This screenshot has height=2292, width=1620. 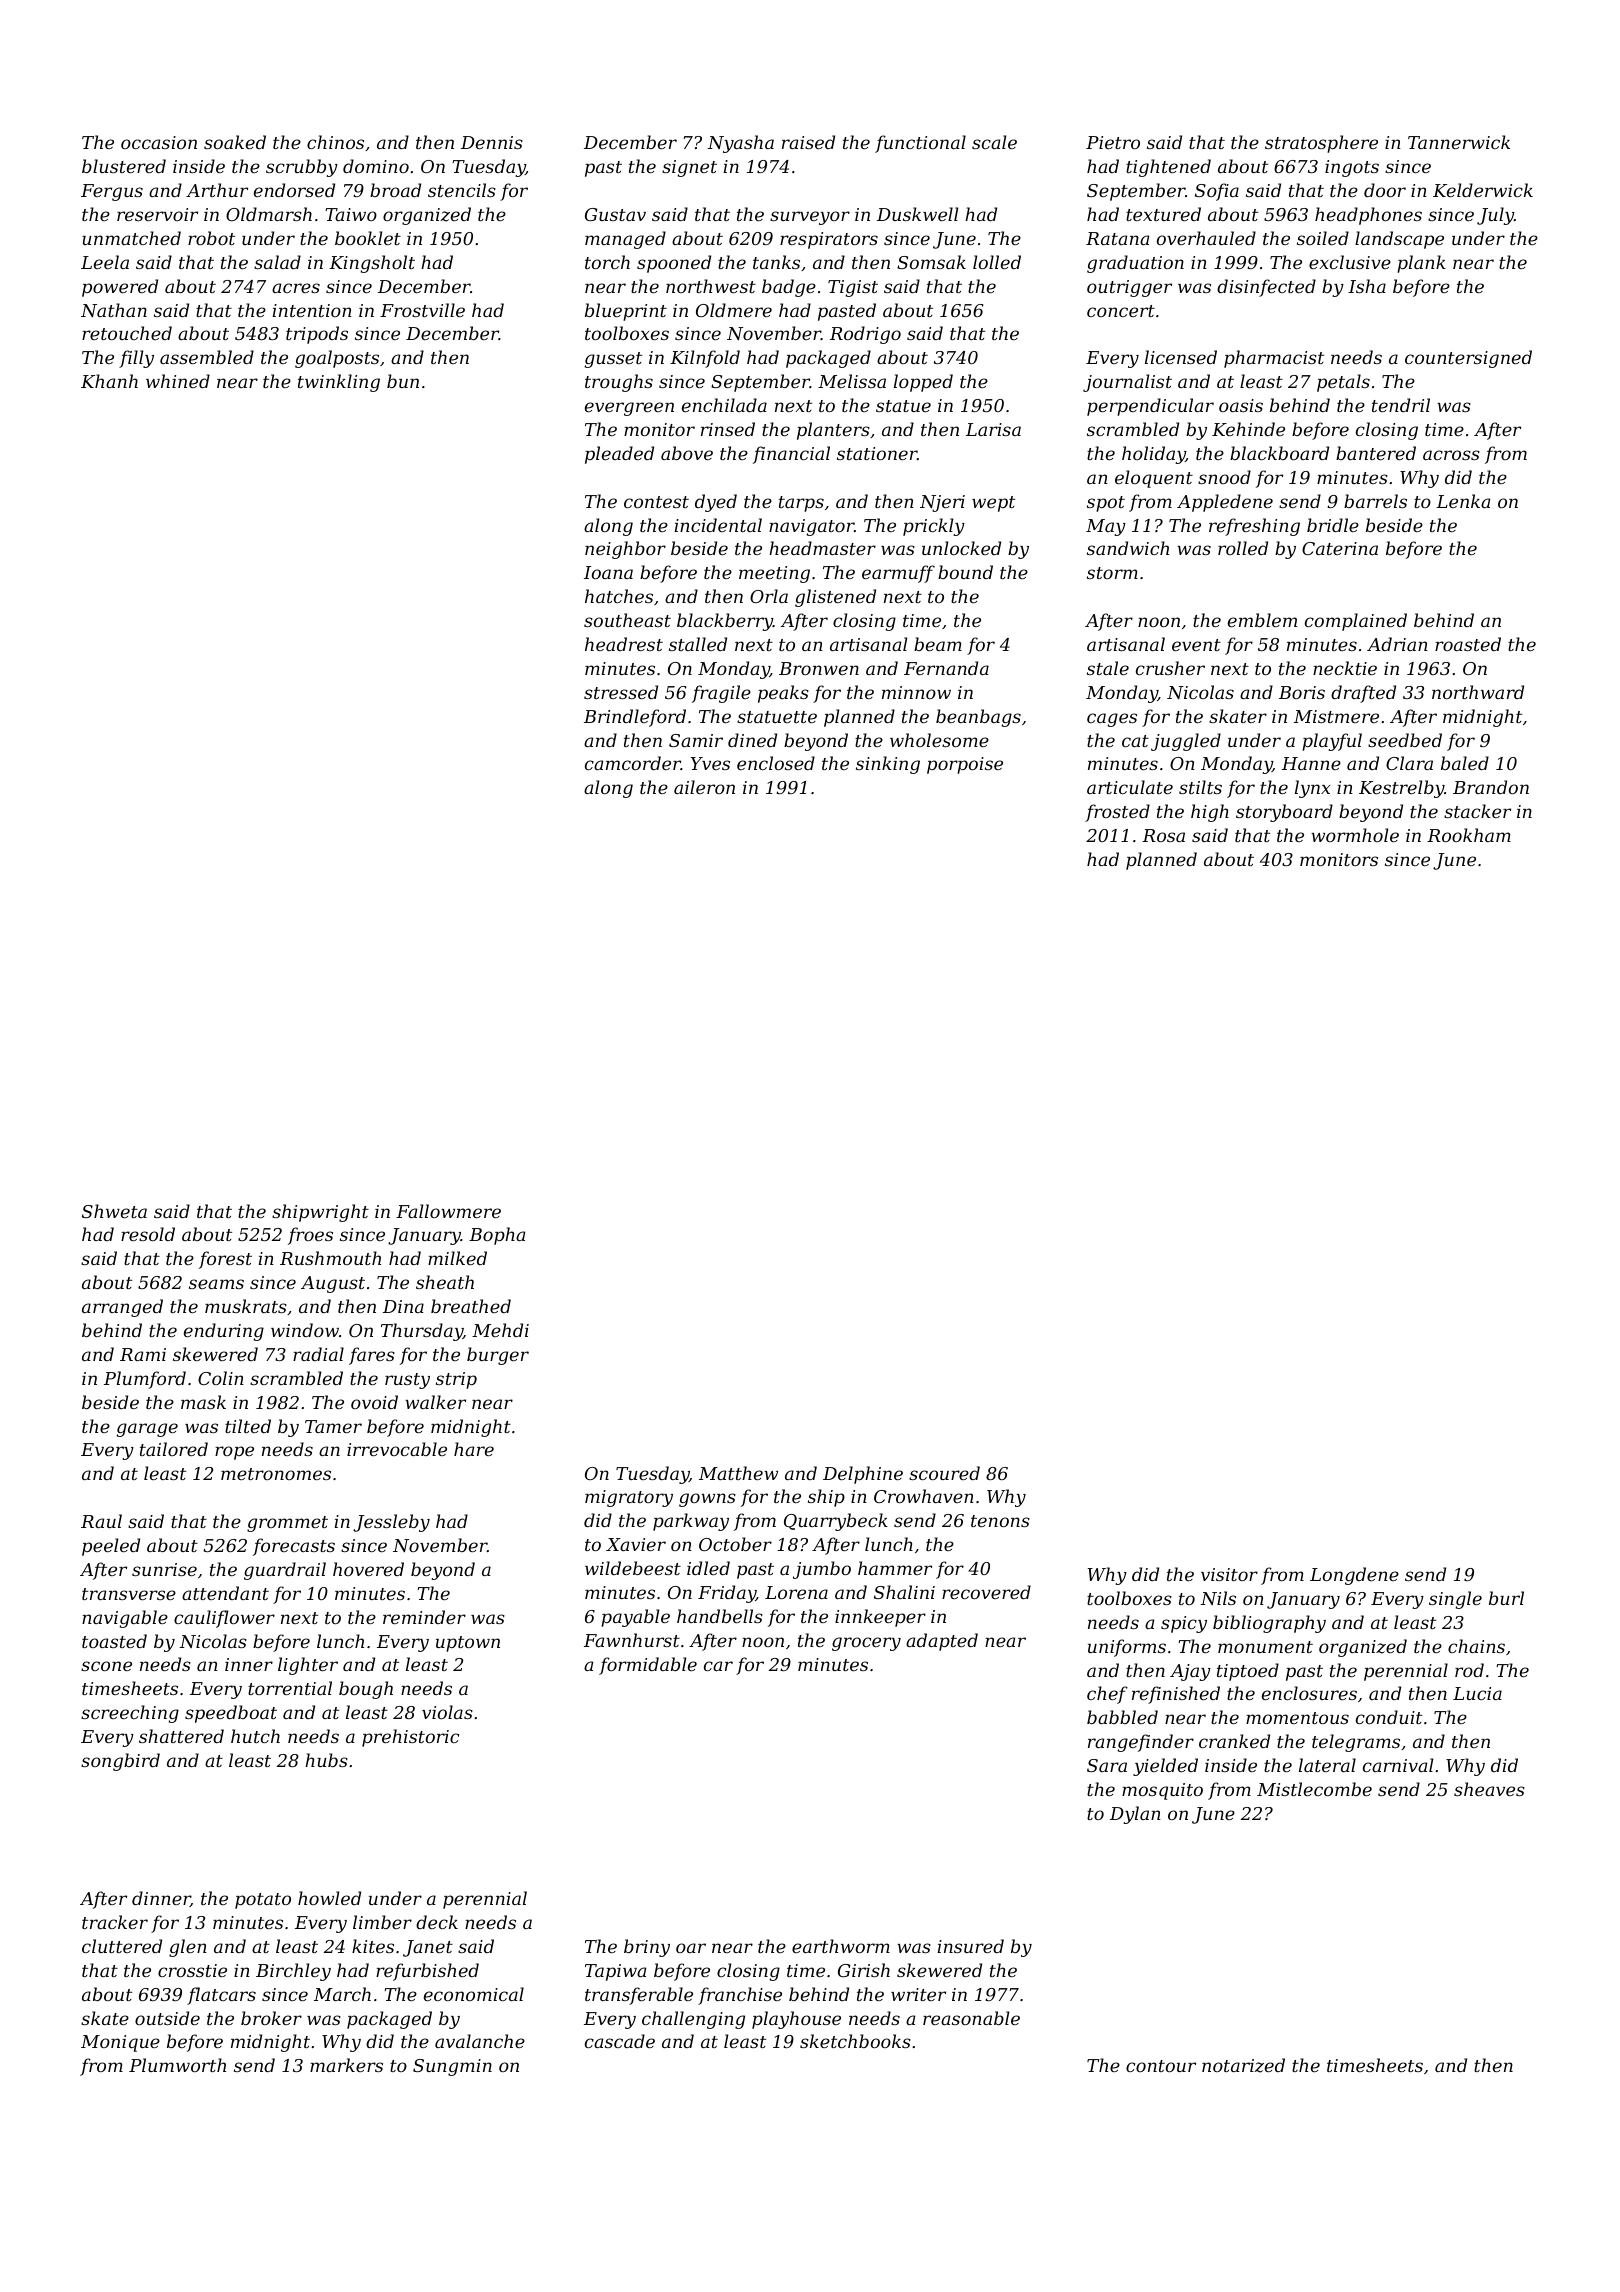 I want to click on soaked, so click(x=235, y=142).
